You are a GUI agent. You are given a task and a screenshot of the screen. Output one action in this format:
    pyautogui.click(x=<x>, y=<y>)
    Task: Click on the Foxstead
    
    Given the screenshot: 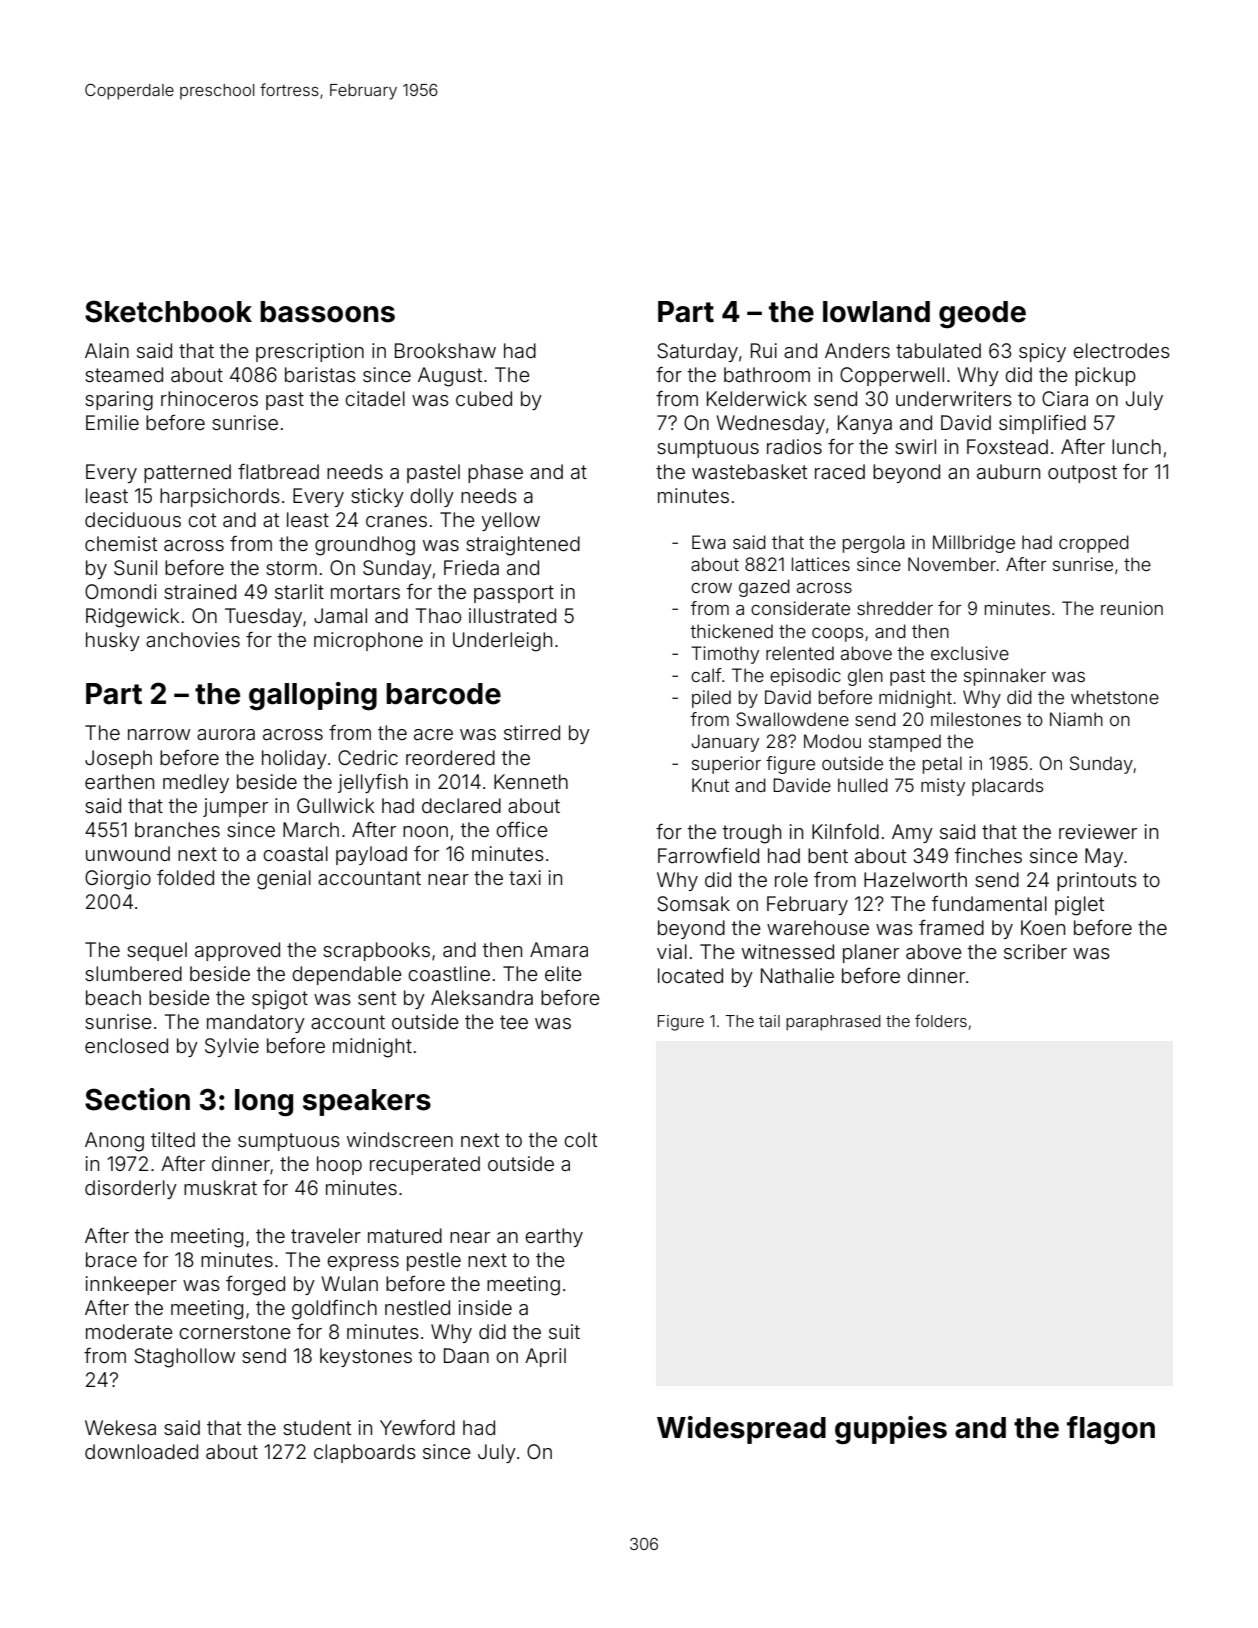 What is the action you would take?
    pyautogui.click(x=1007, y=446)
